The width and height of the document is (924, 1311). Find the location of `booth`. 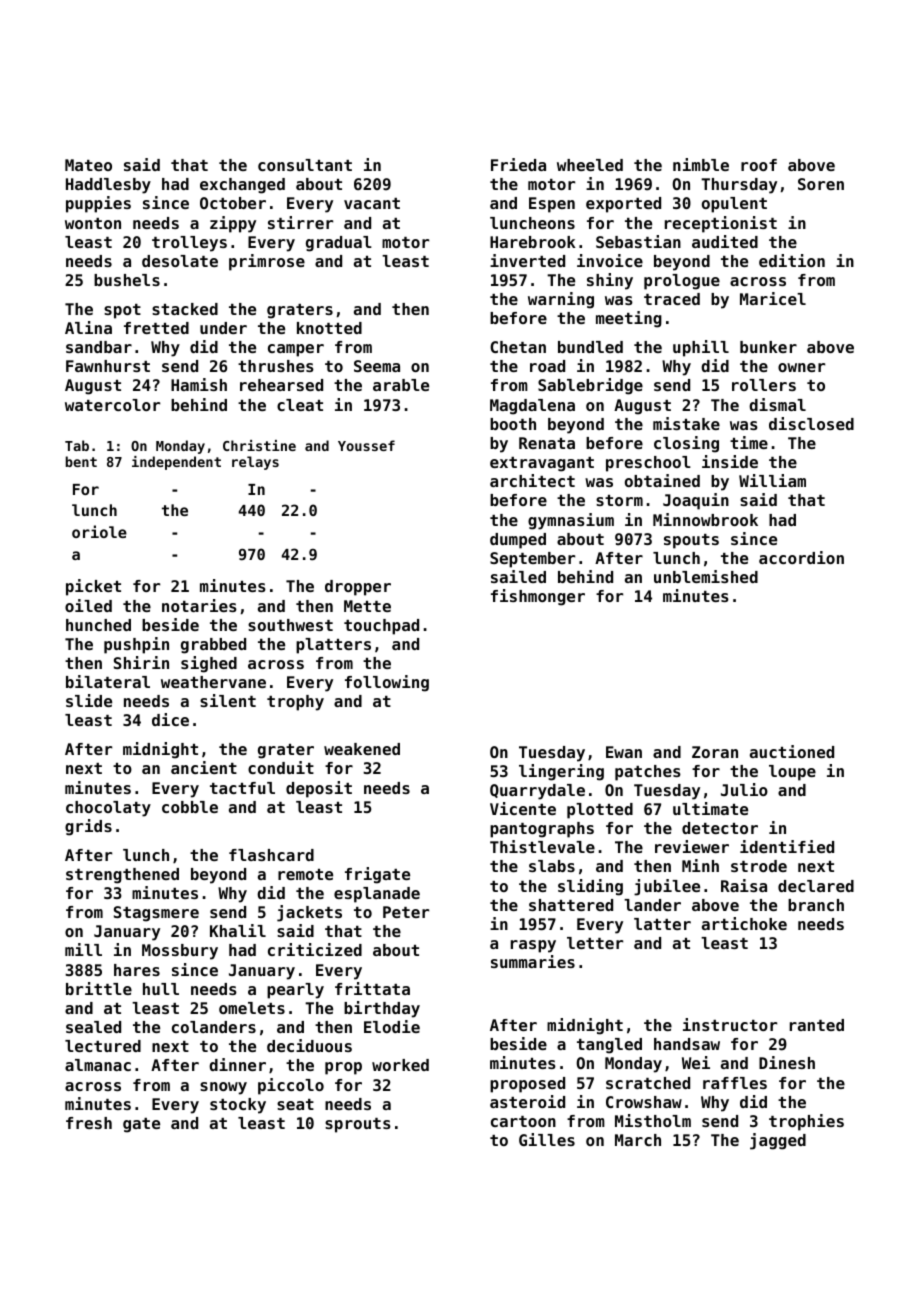

booth is located at coordinates (513, 424).
